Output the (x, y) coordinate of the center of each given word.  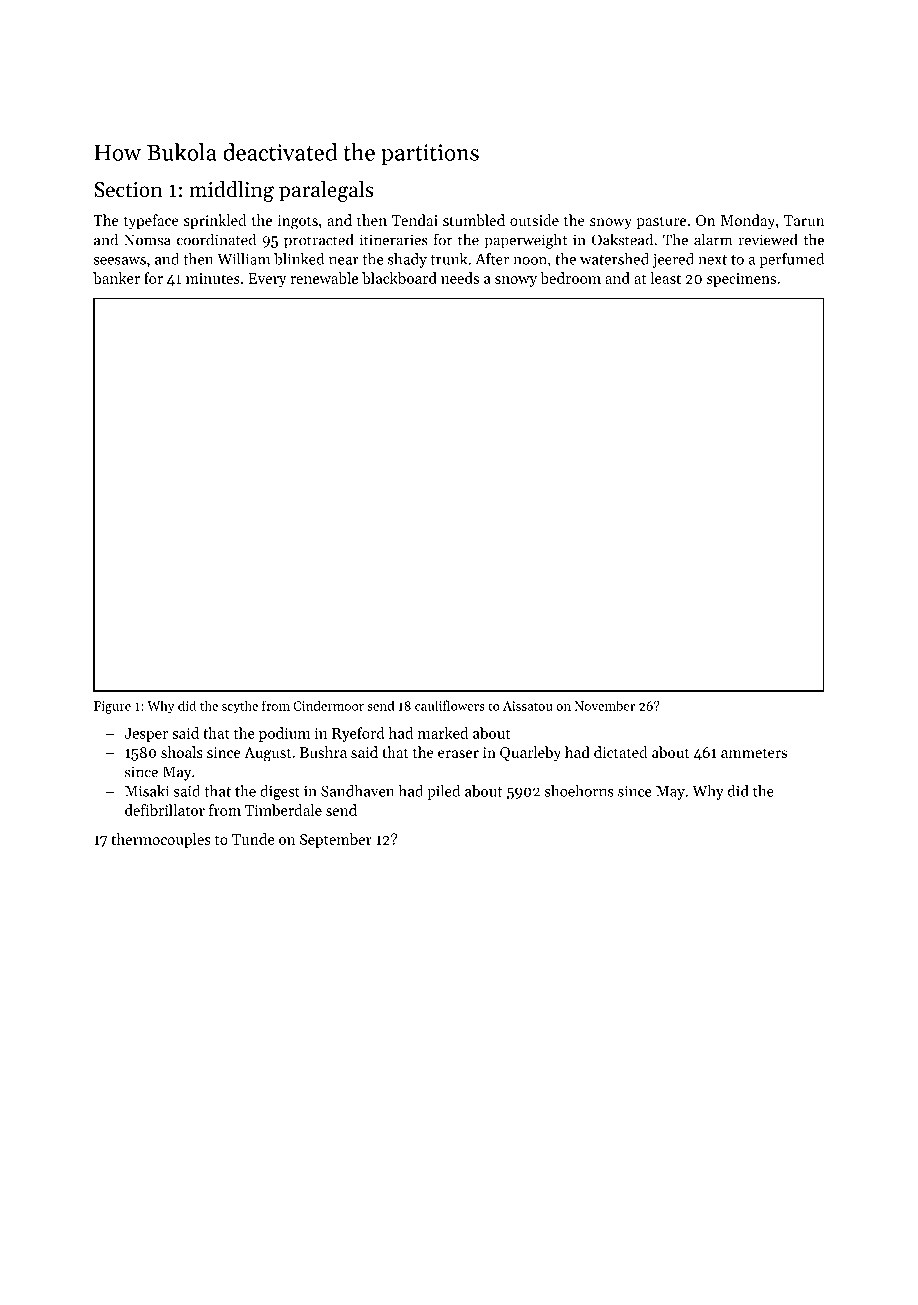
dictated (620, 752)
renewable (324, 278)
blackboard (399, 278)
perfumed (791, 260)
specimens (741, 280)
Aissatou (527, 706)
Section (128, 190)
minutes (213, 278)
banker (116, 278)
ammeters (754, 753)
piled (443, 792)
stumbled (474, 220)
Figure (112, 707)
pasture (661, 222)
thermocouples (161, 840)
